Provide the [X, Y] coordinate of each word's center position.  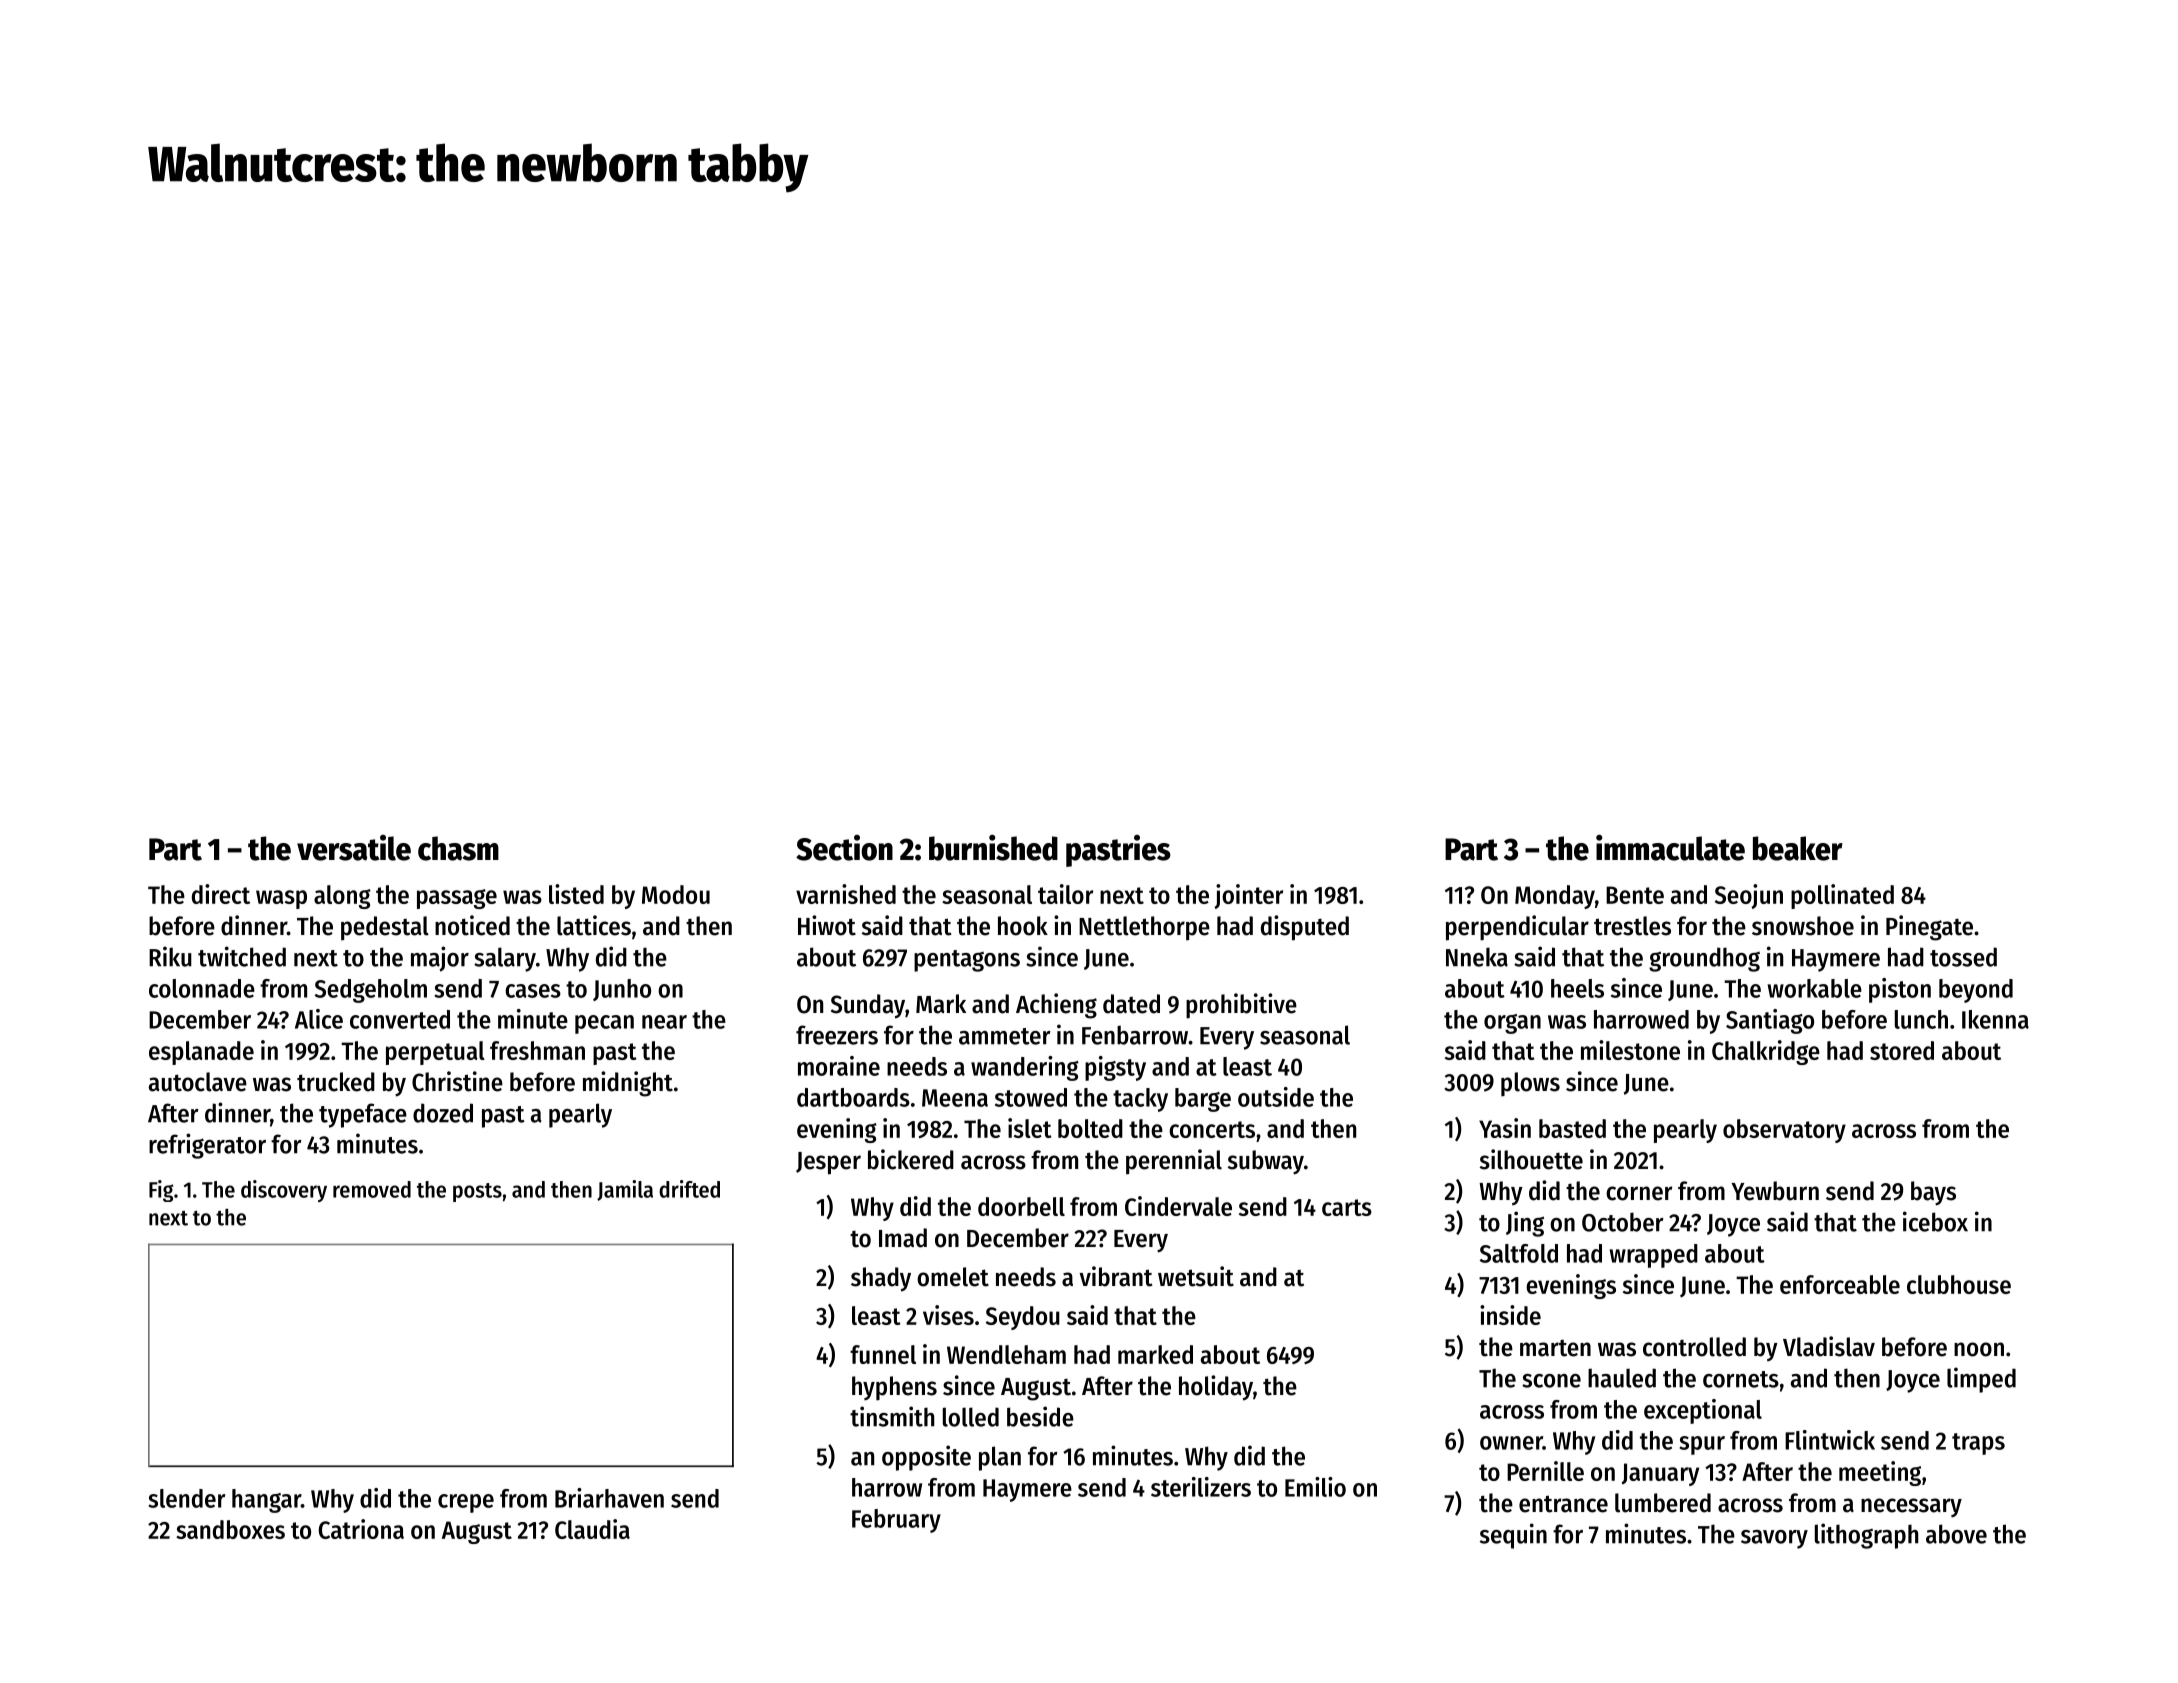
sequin [1513, 1536]
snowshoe [1803, 926]
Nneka [1477, 957]
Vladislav [1829, 1346]
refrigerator [207, 1146]
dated [1131, 1004]
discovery [284, 1191]
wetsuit [1196, 1276]
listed [576, 894]
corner [1639, 1193]
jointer [1249, 896]
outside [1276, 1097]
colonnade [202, 988]
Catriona [361, 1529]
